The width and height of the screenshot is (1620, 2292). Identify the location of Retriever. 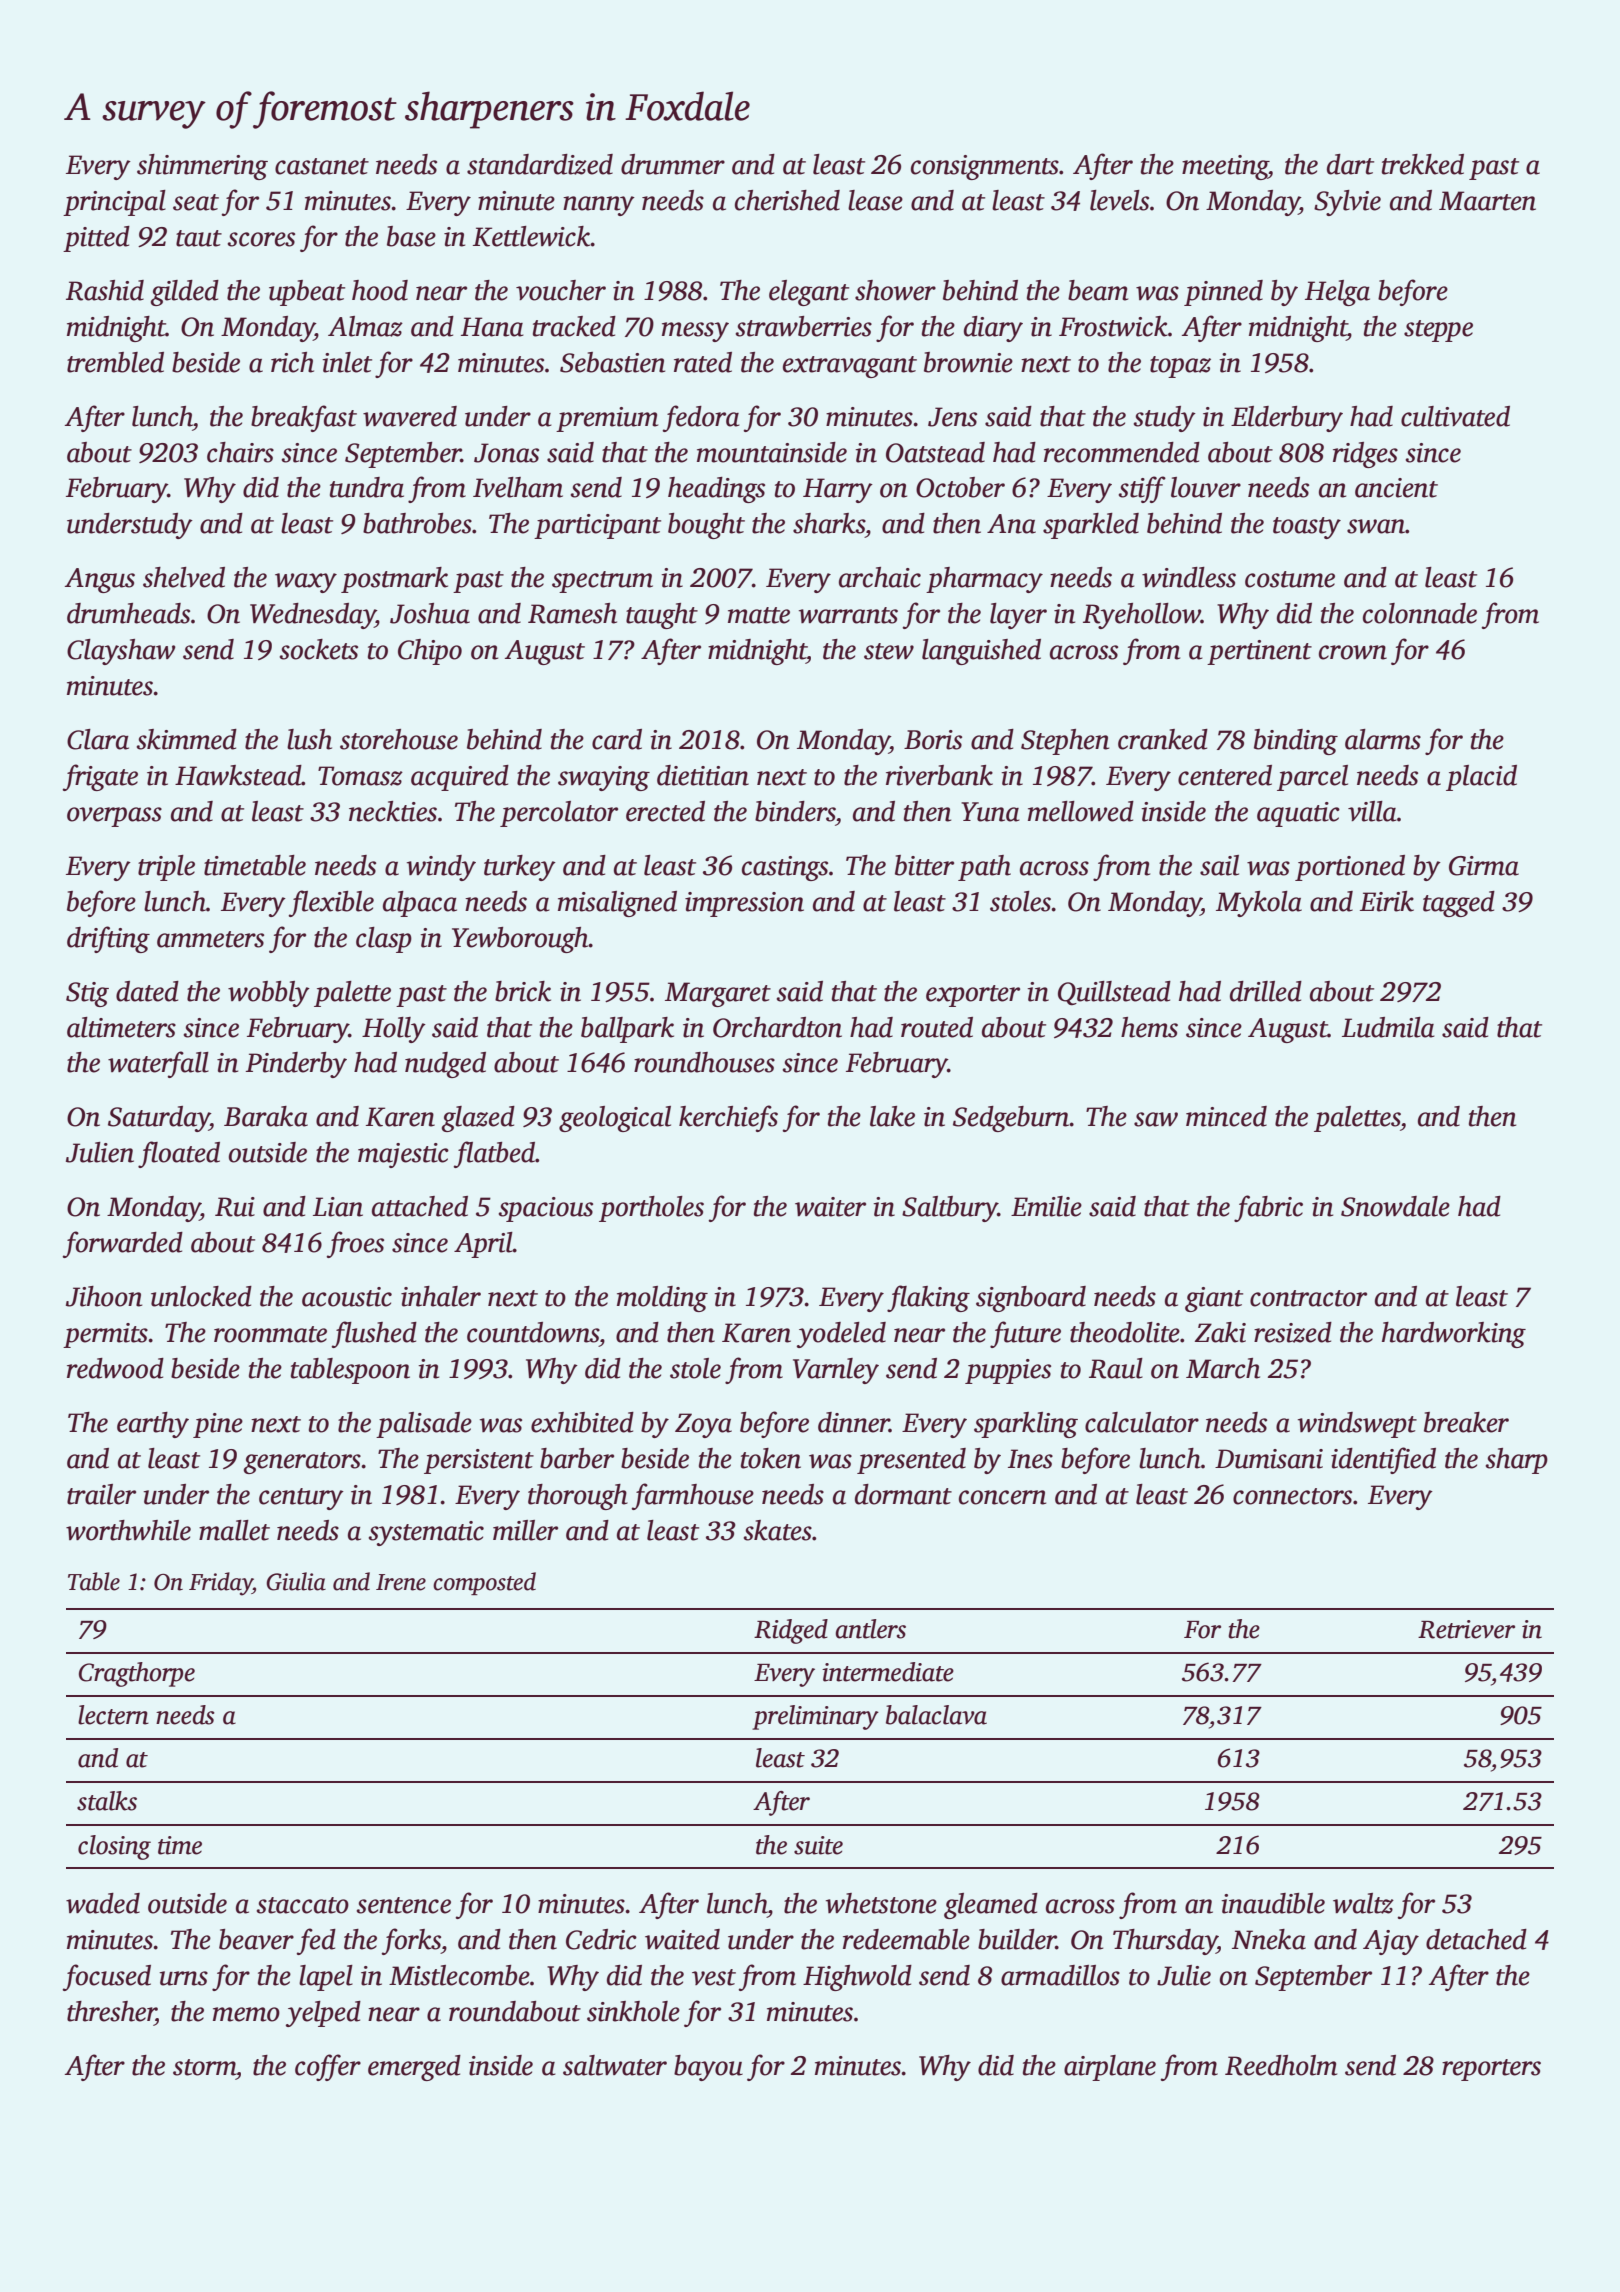
(1466, 1629).
